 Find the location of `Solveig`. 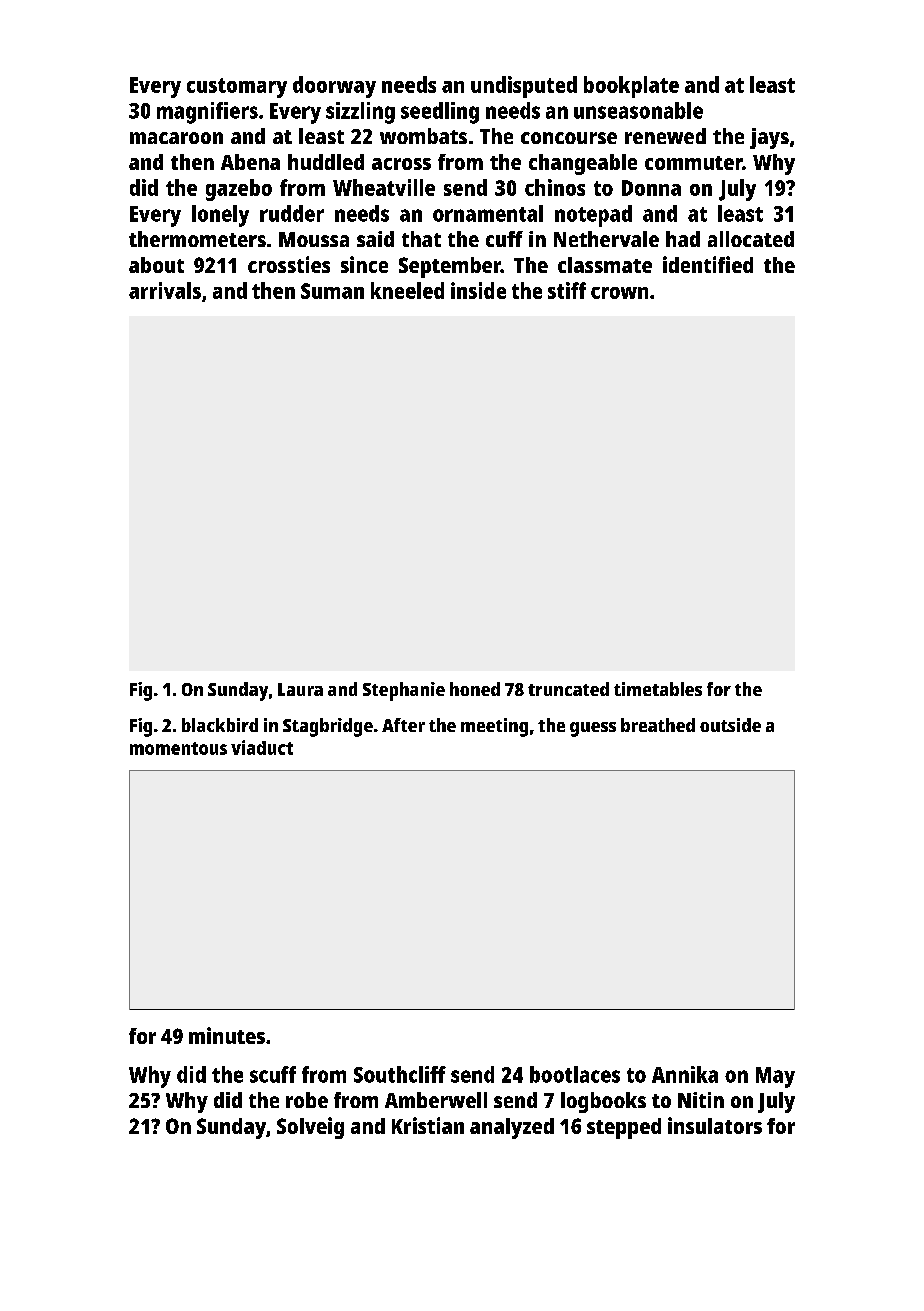

Solveig is located at coordinates (310, 1128).
